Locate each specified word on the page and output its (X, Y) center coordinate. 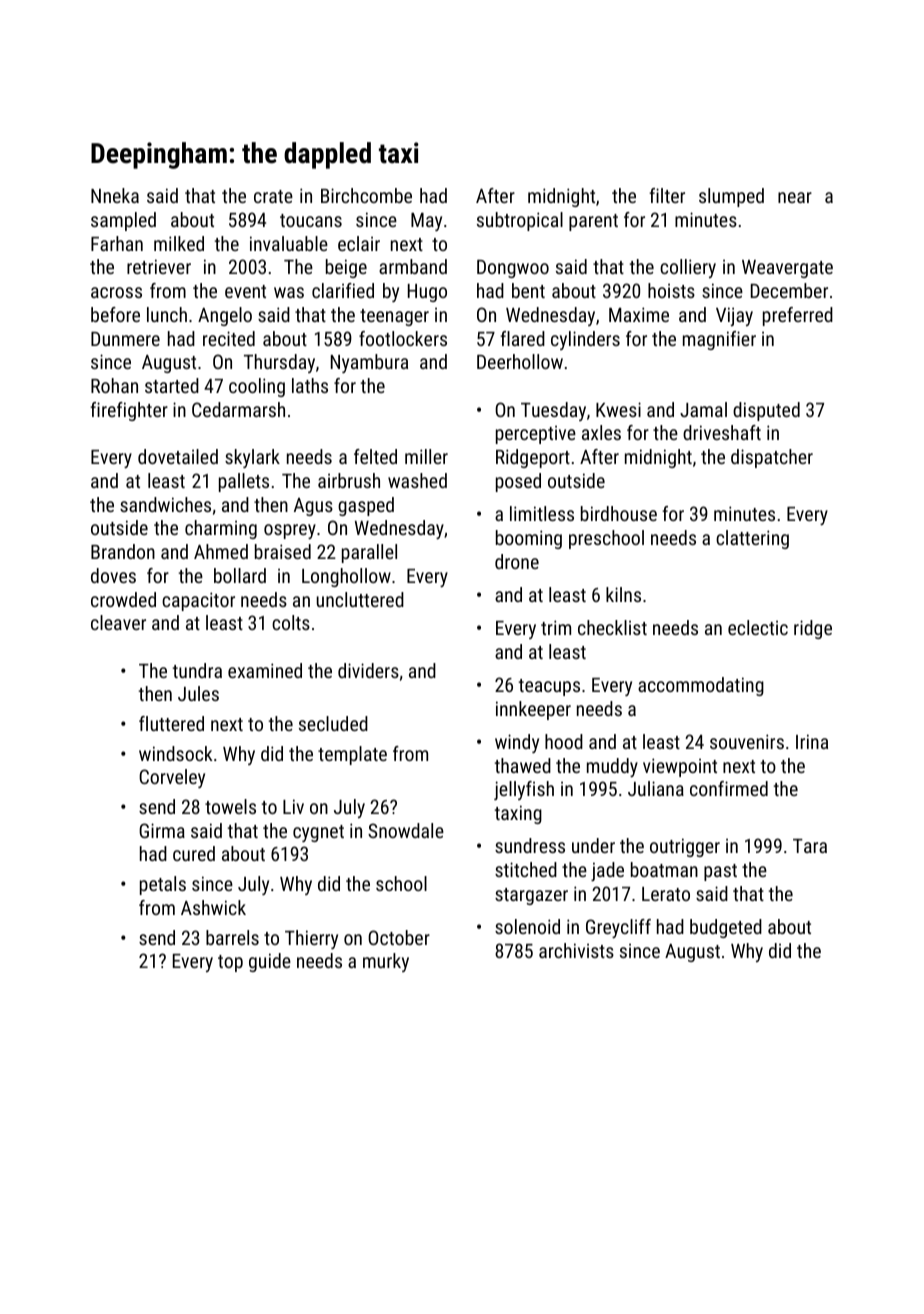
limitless (542, 513)
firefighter (129, 411)
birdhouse (619, 513)
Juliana (656, 788)
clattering (752, 539)
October (399, 937)
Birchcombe (366, 195)
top (230, 963)
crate (273, 196)
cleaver (118, 622)
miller (426, 456)
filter (667, 195)
